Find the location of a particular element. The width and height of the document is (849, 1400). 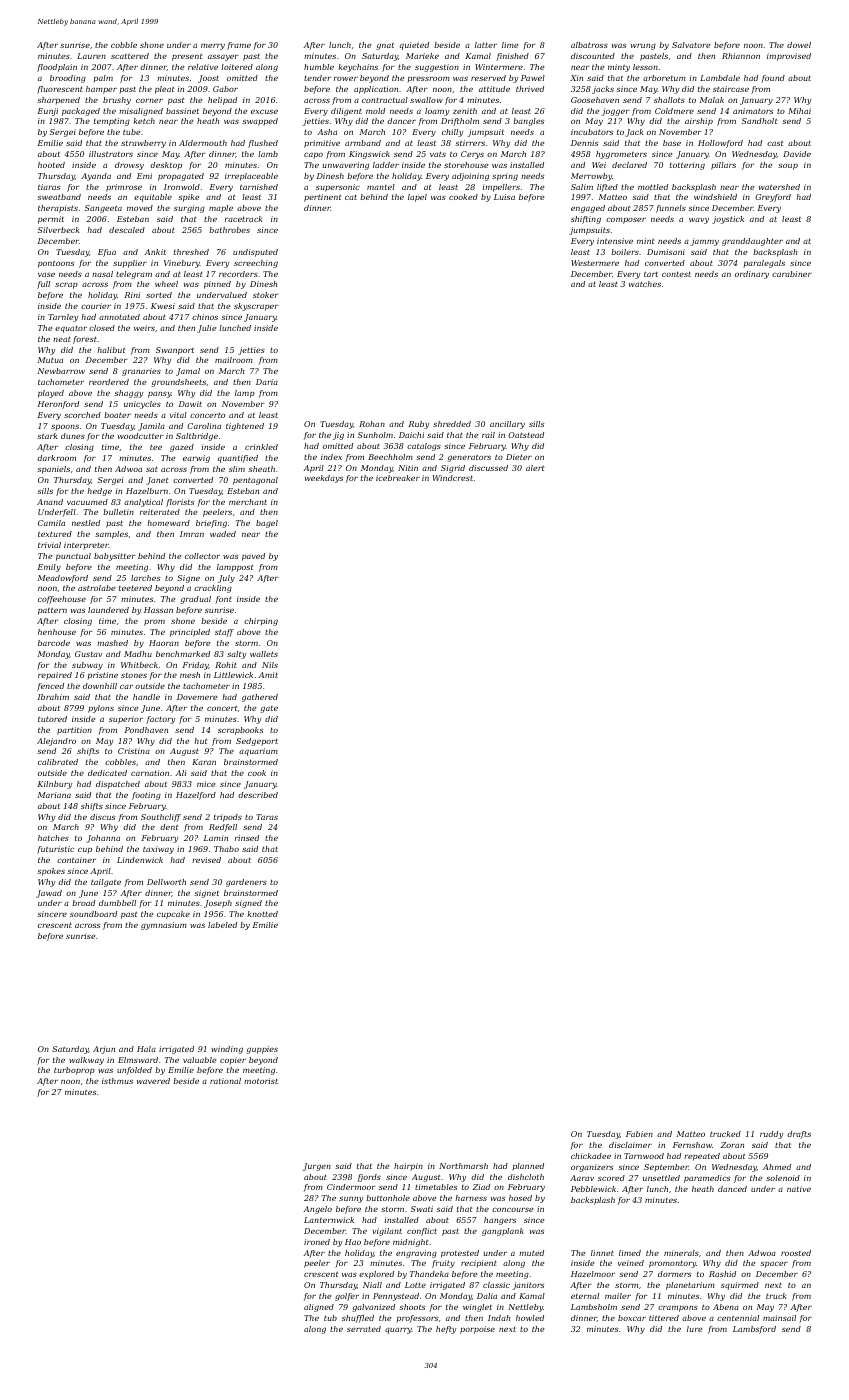

Angelo is located at coordinates (318, 1210).
